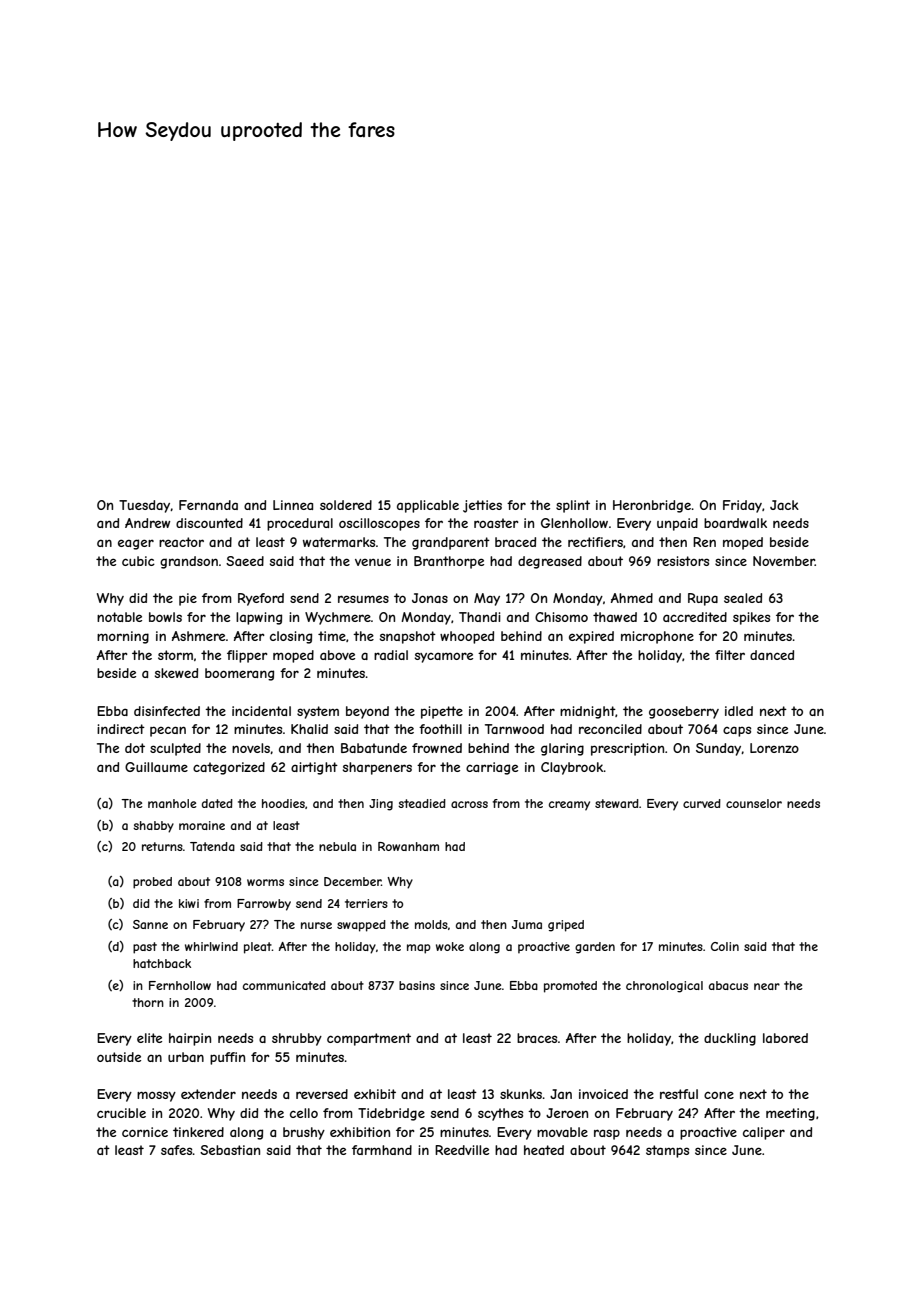 This screenshot has height=1308, width=924. Describe the element at coordinates (442, 712) in the screenshot. I see `pipette` at that location.
